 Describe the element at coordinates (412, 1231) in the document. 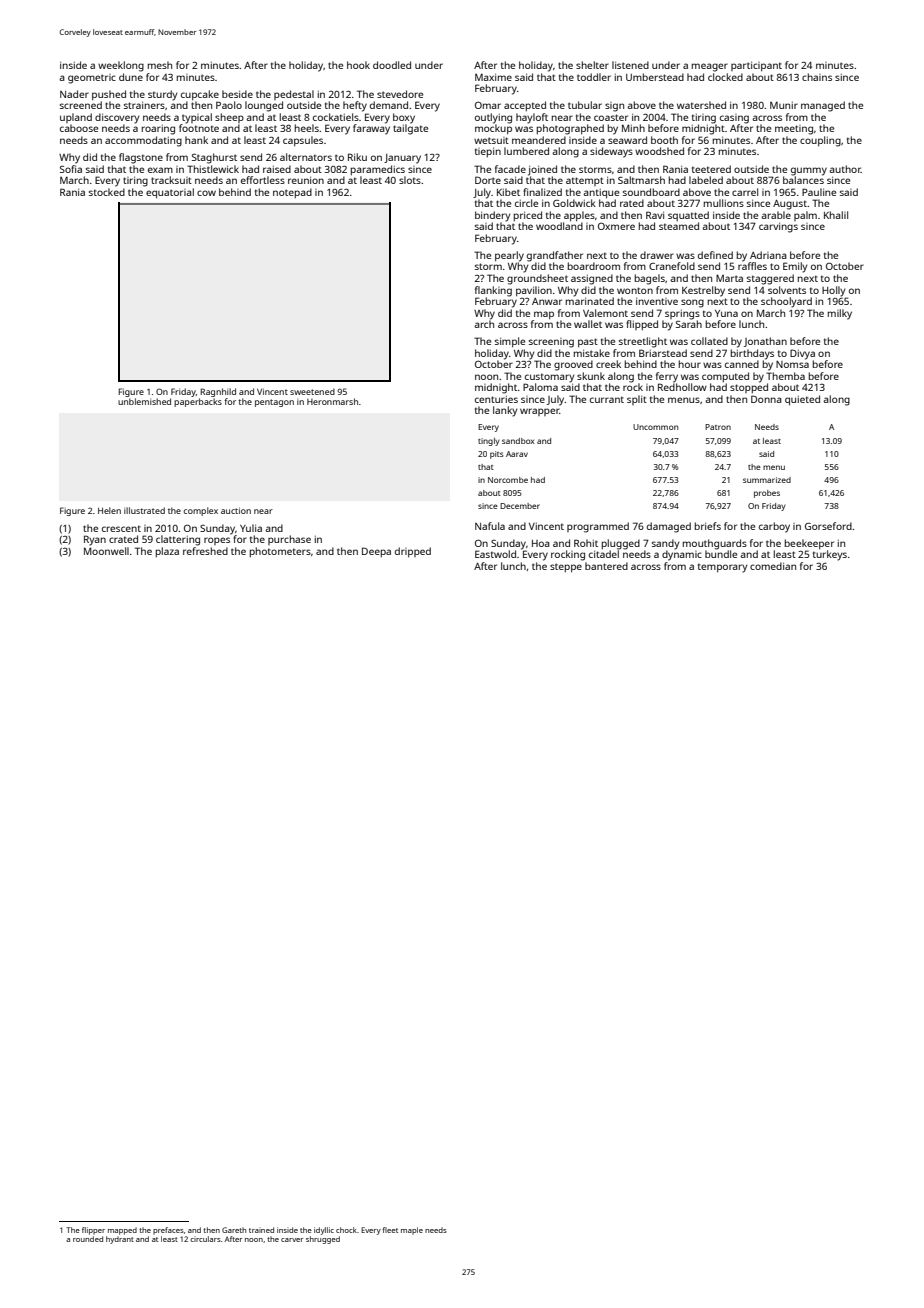

I see `maple` at that location.
